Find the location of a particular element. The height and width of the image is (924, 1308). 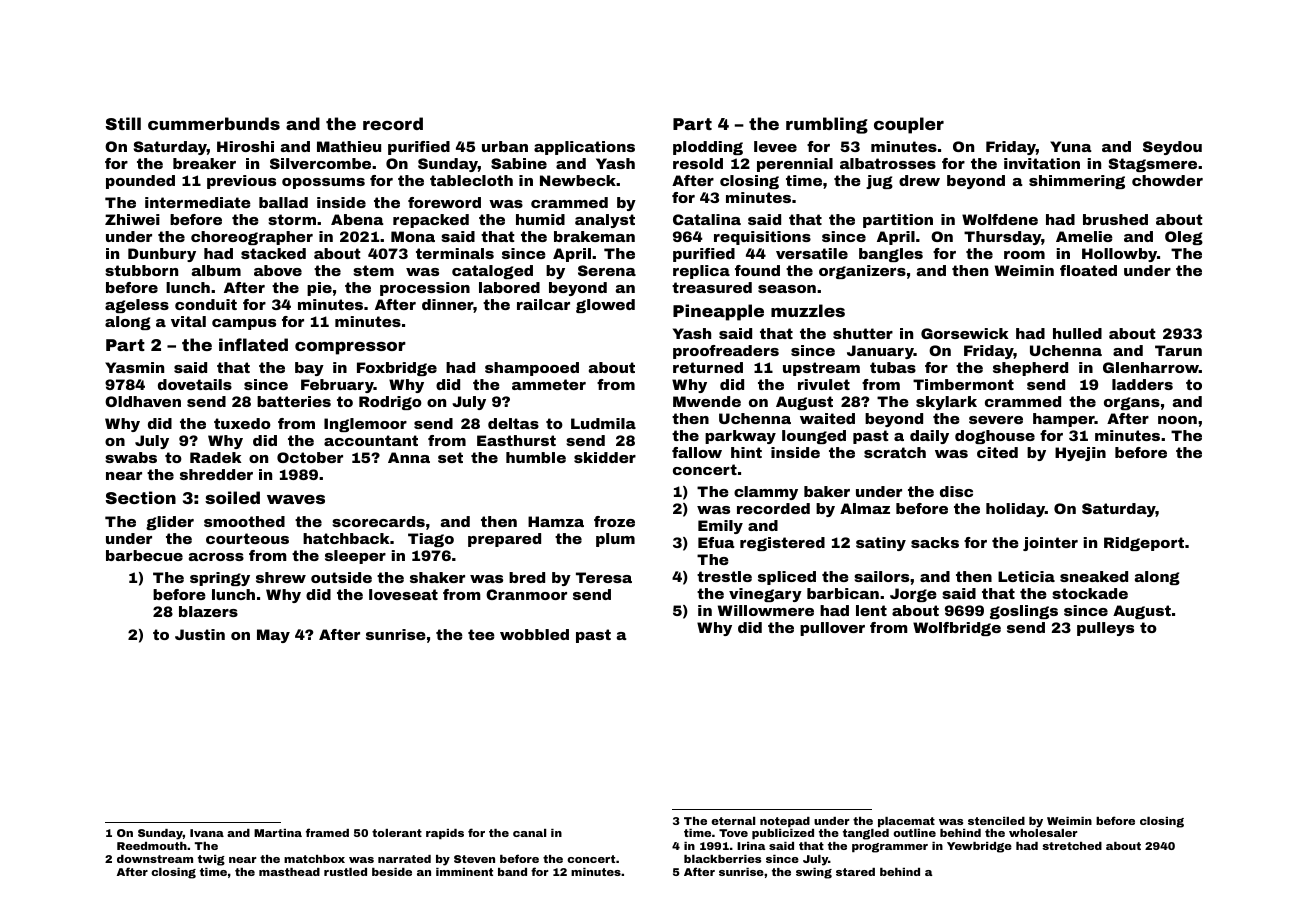

Teresa is located at coordinates (604, 577).
